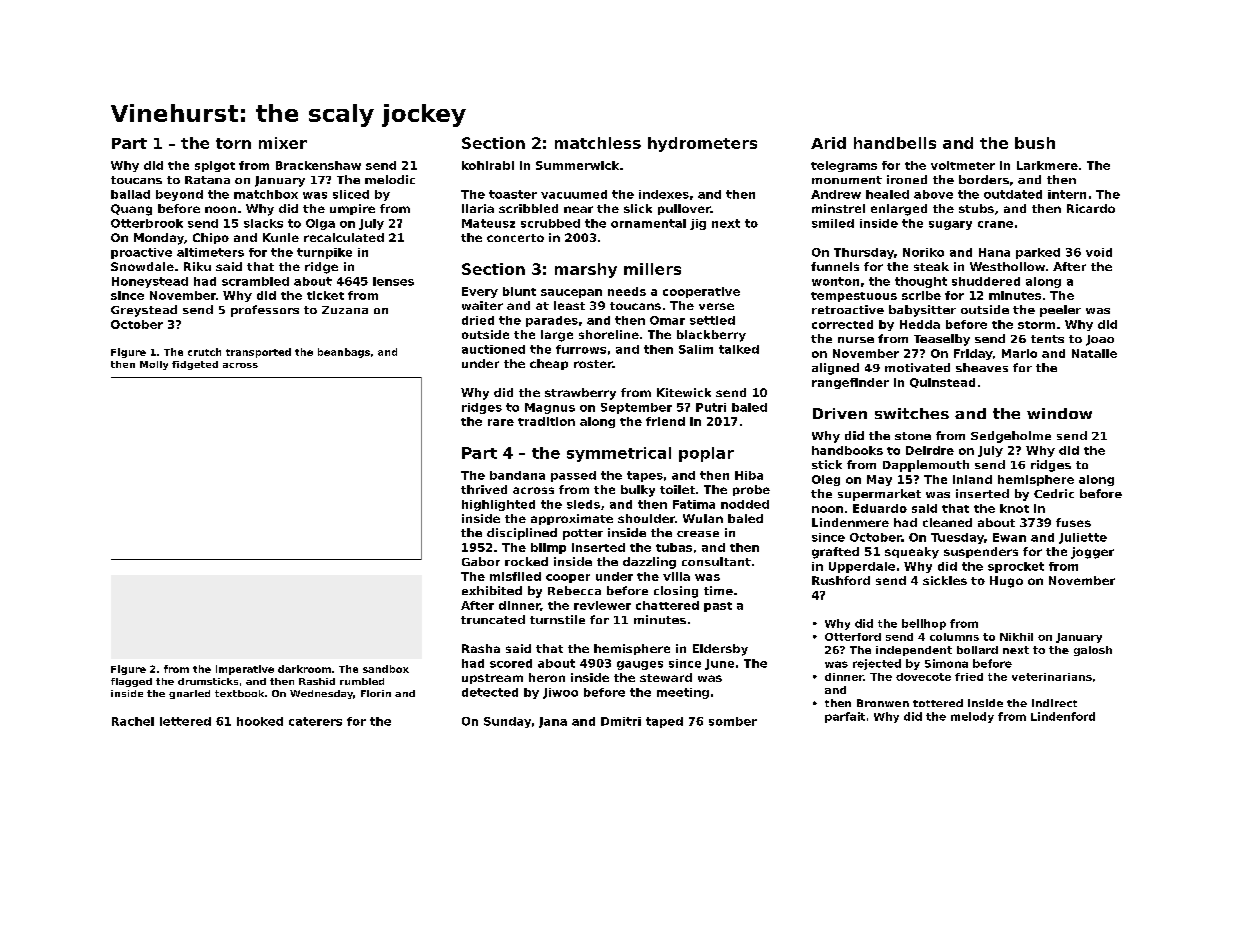 This screenshot has width=1233, height=952. What do you see at coordinates (1059, 413) in the screenshot?
I see `window` at bounding box center [1059, 413].
